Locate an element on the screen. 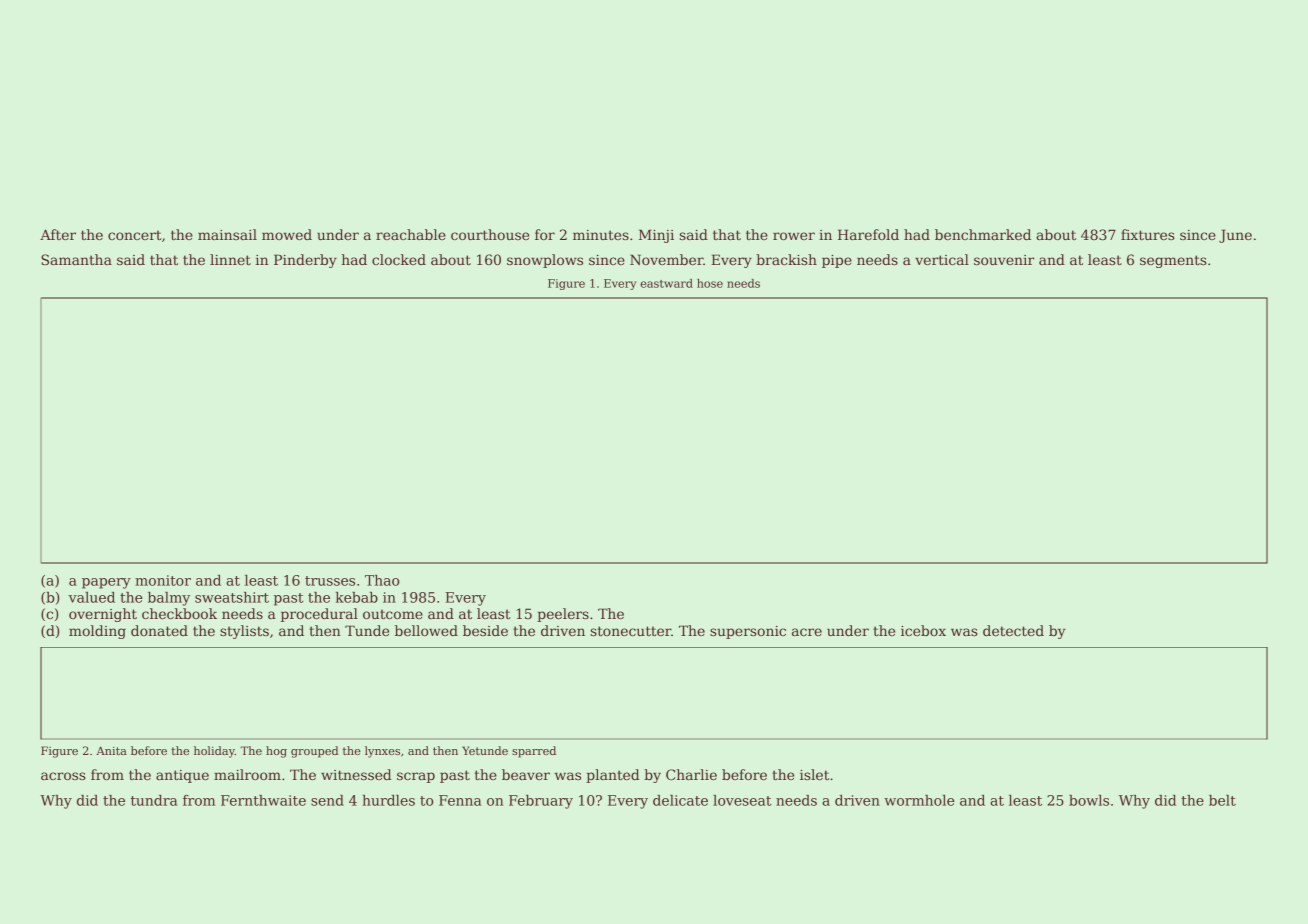  acre is located at coordinates (807, 632).
